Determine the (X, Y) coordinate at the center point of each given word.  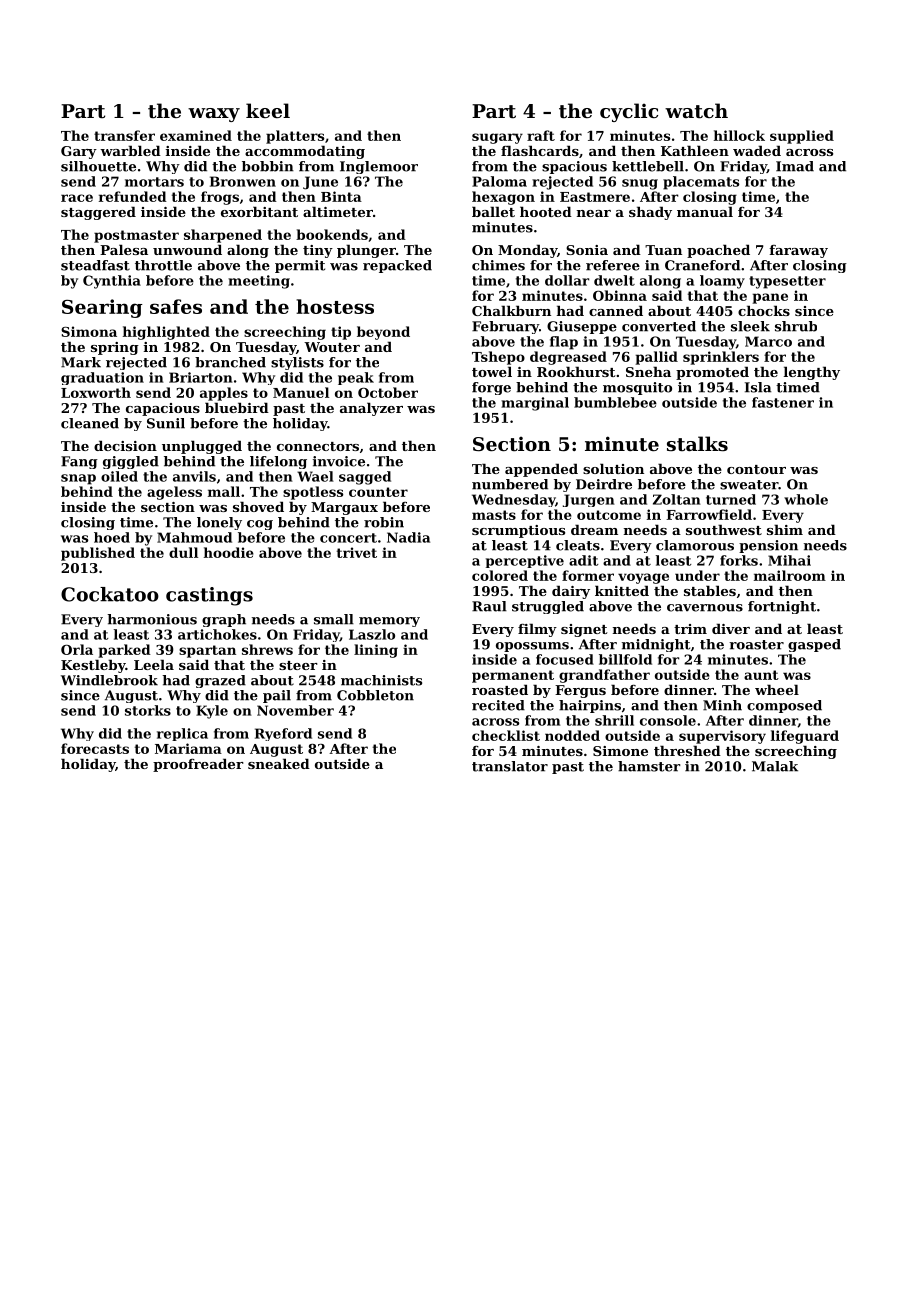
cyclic (629, 112)
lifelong (278, 462)
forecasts (95, 748)
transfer (124, 135)
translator (510, 766)
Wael (315, 476)
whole (806, 499)
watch (696, 111)
